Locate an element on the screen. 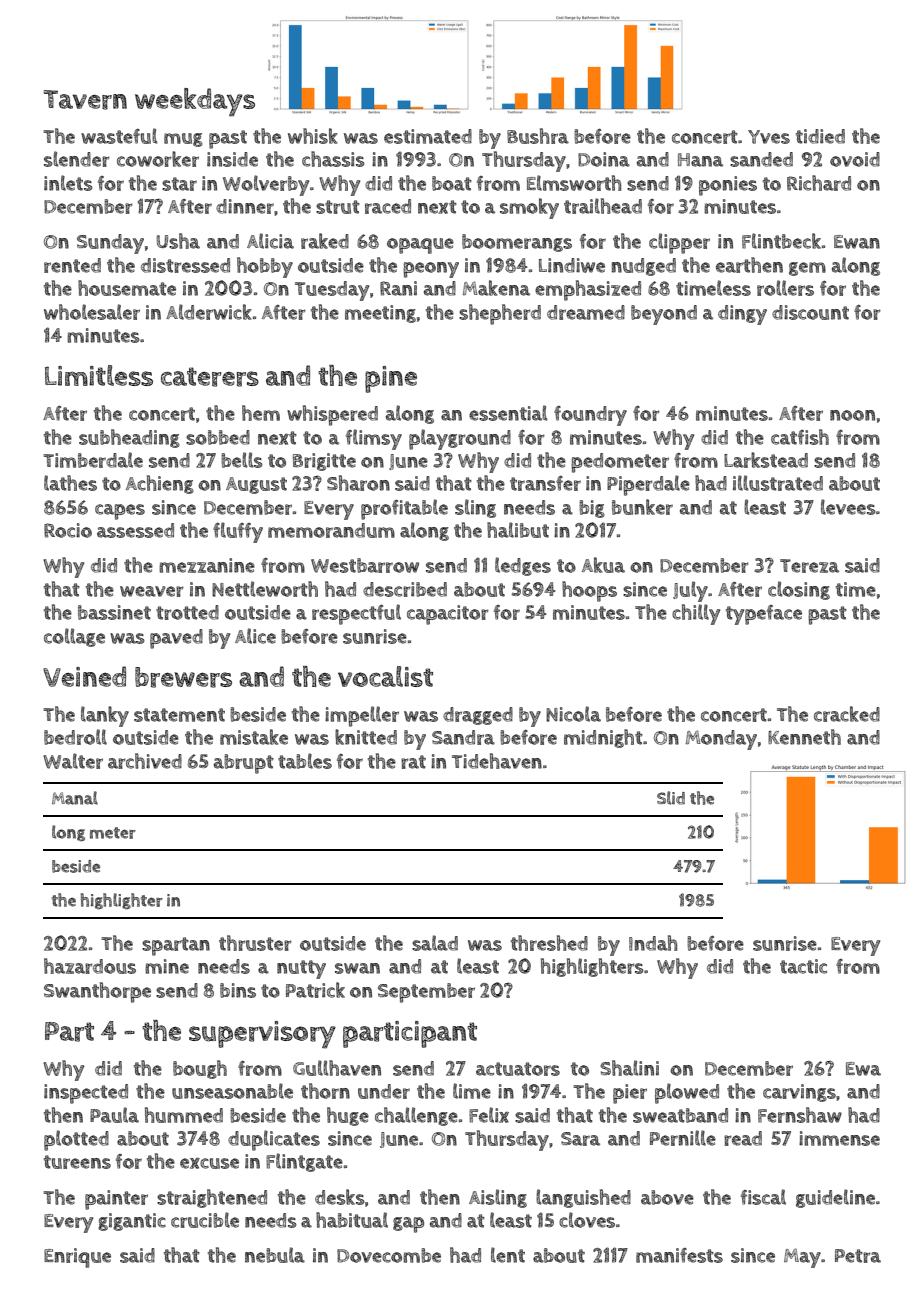  abrupt is located at coordinates (244, 764).
